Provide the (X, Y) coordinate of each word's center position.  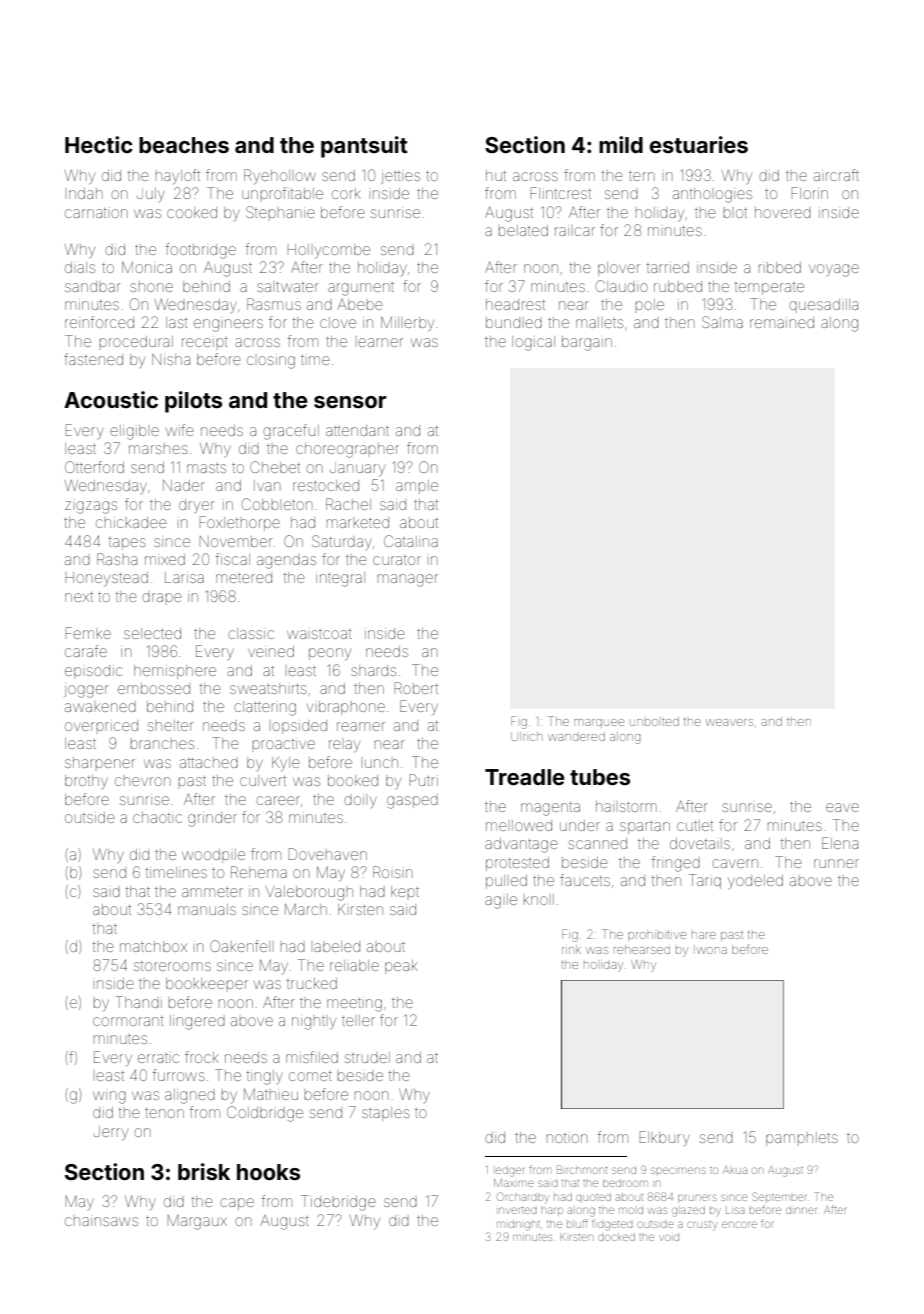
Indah (86, 193)
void (669, 1237)
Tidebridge (338, 1203)
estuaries (699, 144)
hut (496, 175)
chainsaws (101, 1221)
